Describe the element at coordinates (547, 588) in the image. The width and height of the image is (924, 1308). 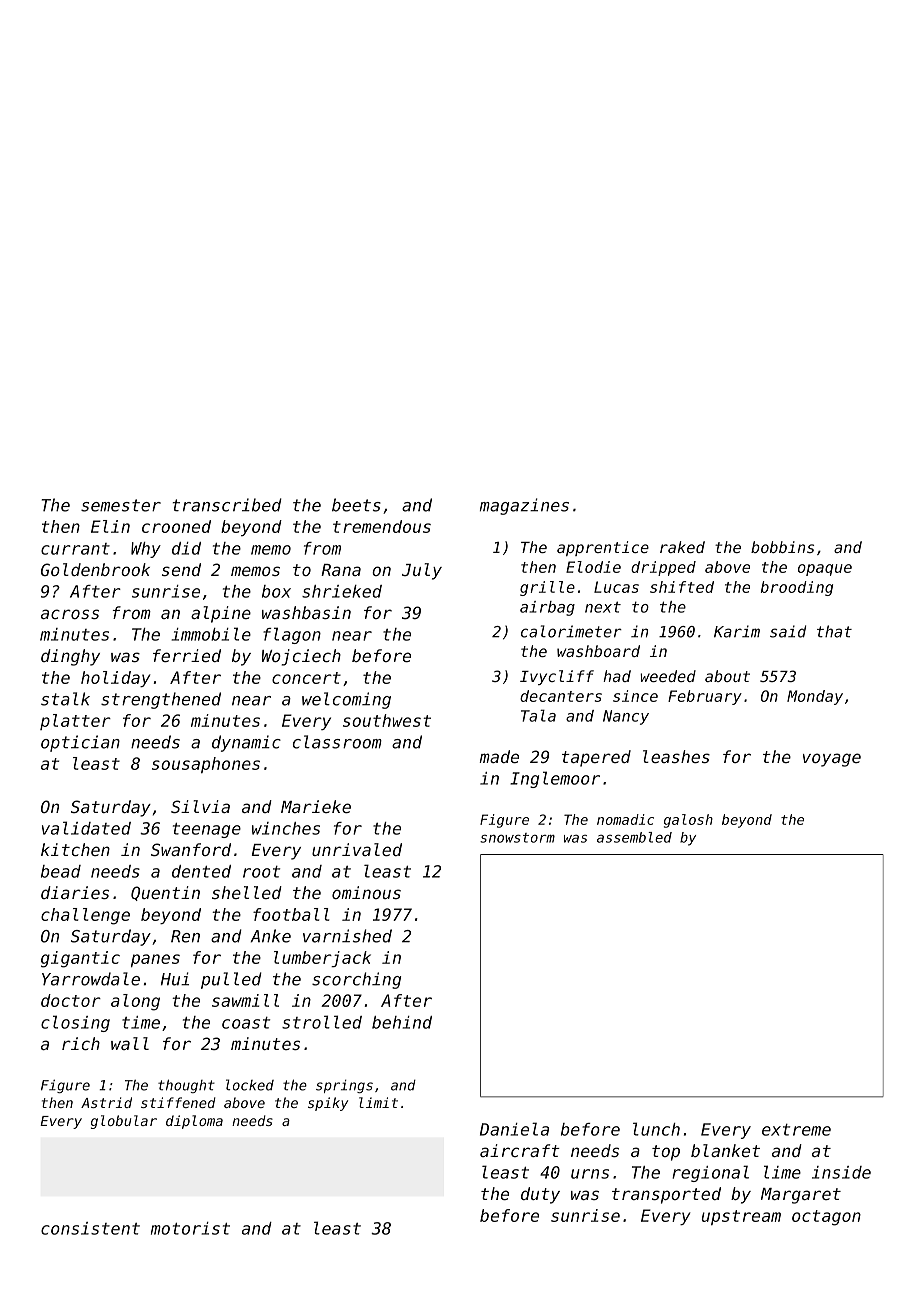
I see `grille` at that location.
